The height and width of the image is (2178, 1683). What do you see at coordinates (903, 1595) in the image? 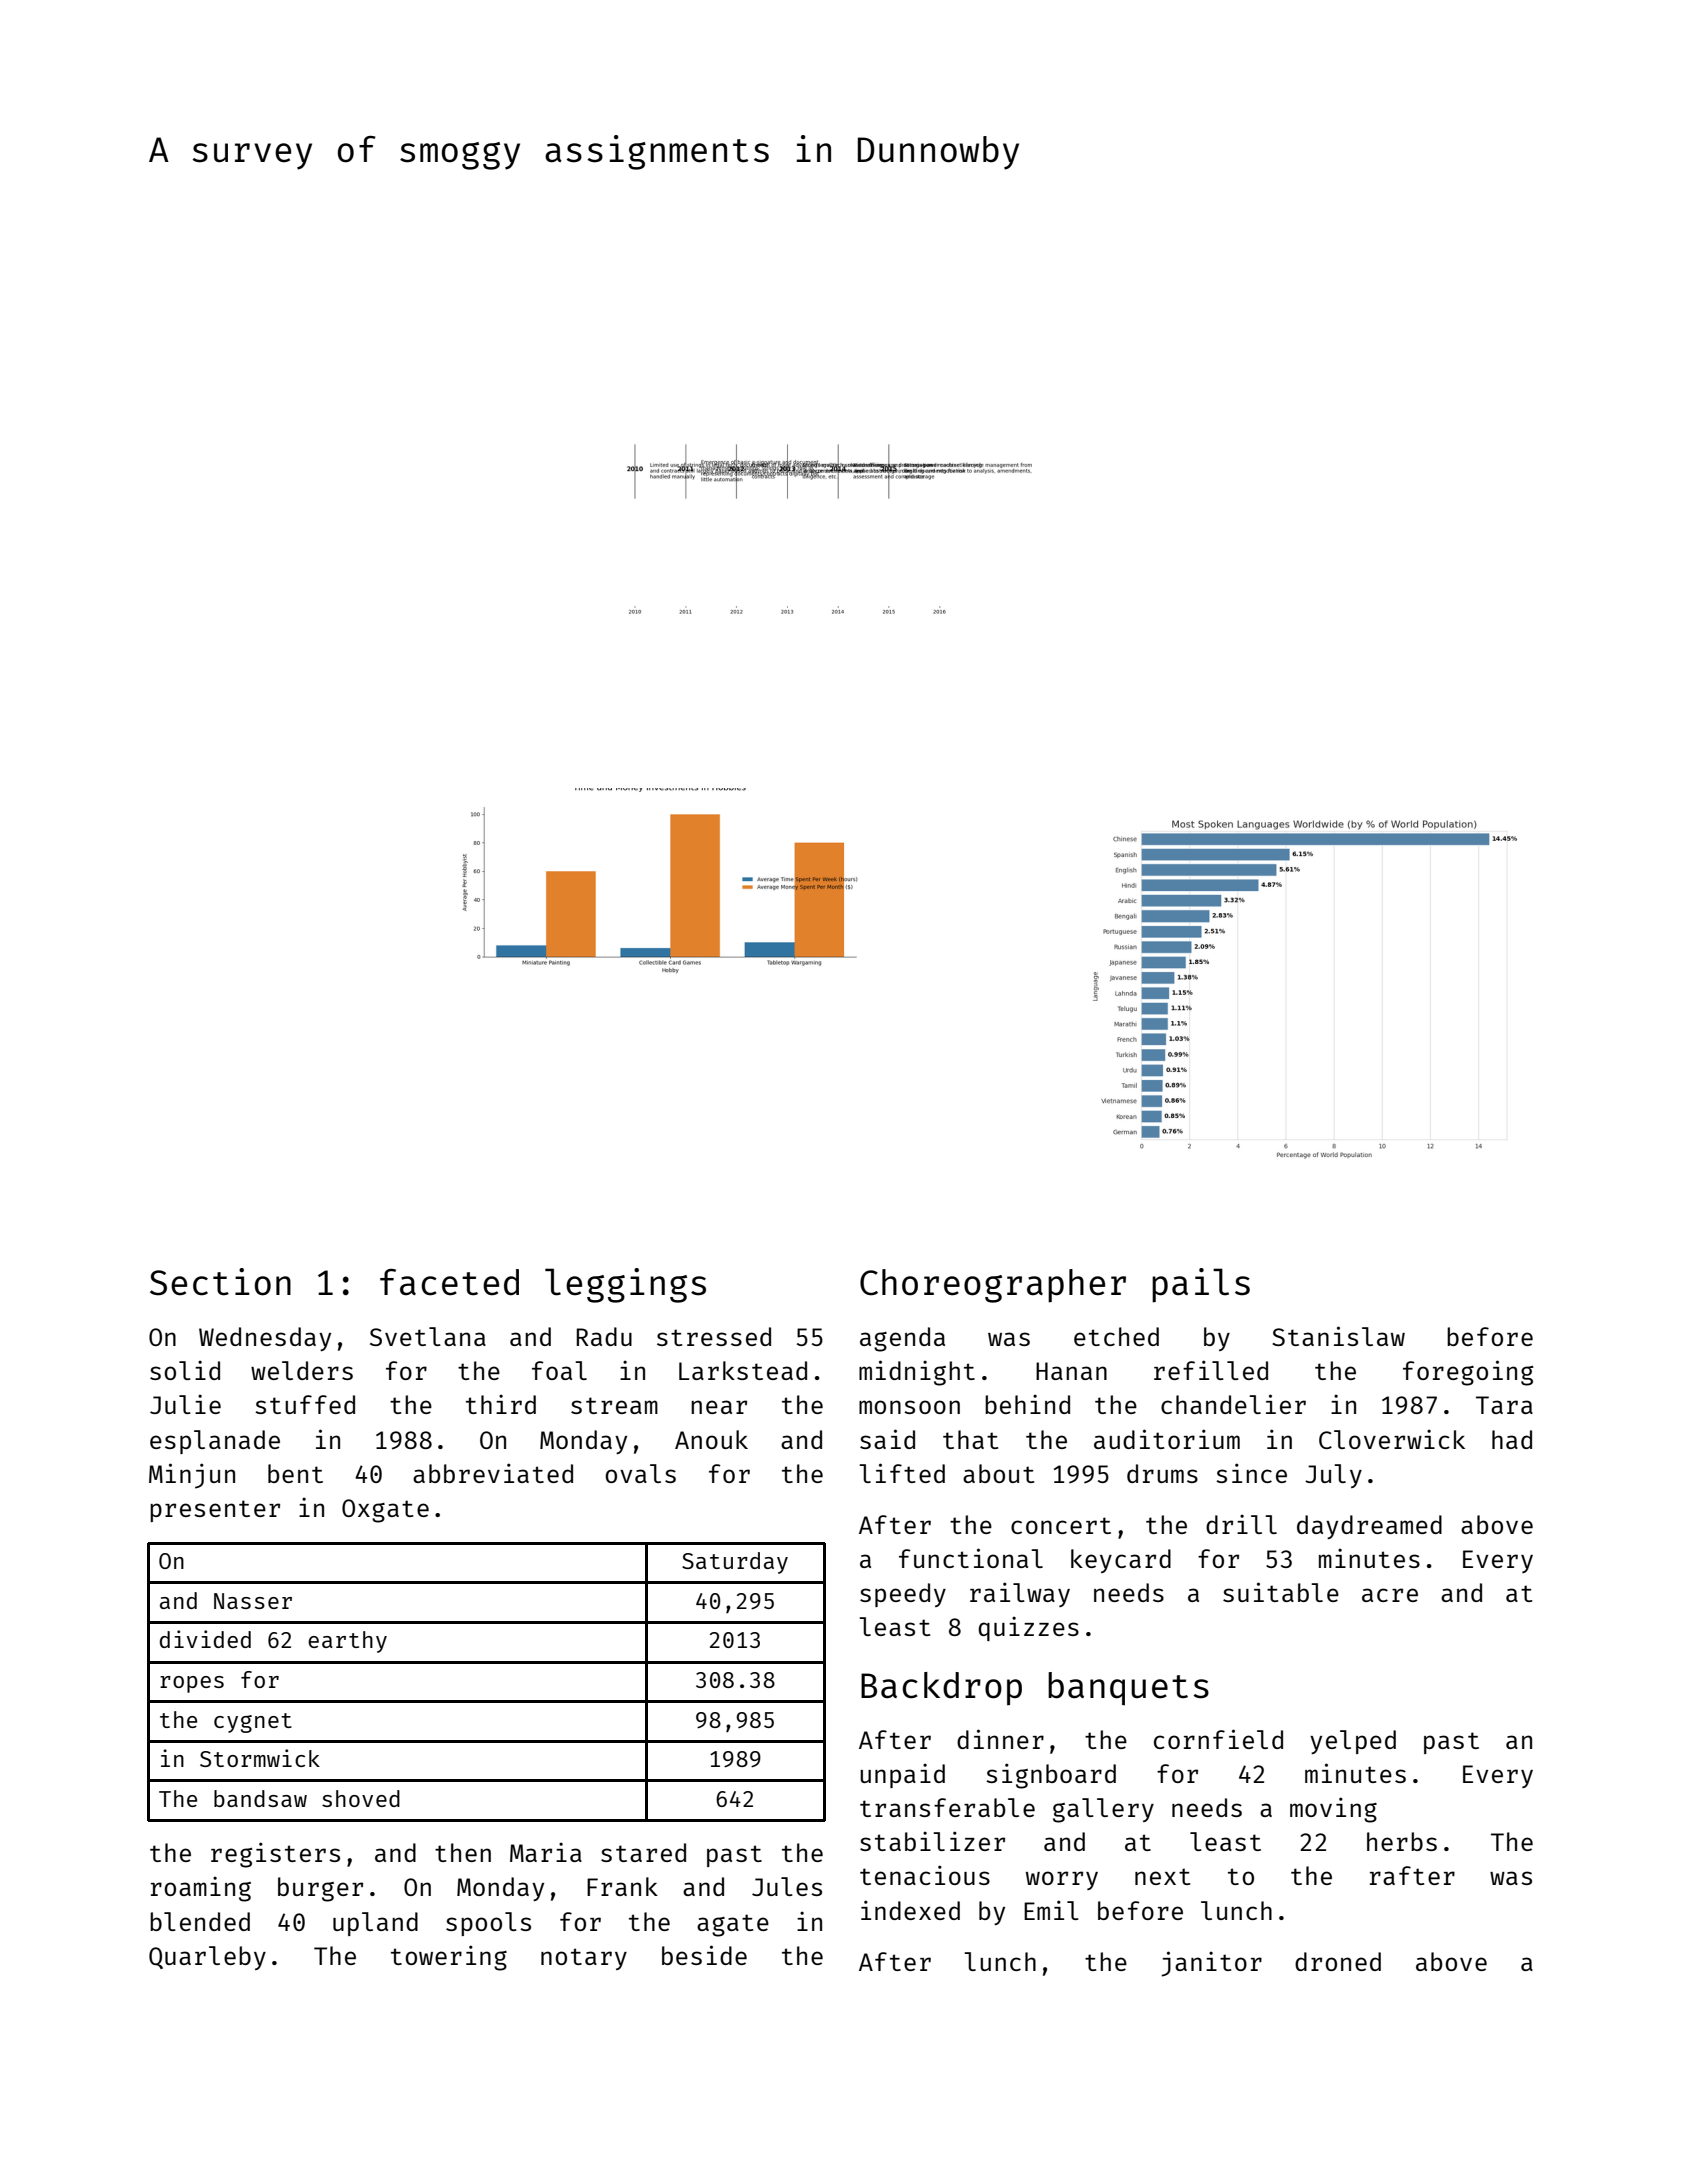
I see `speedy` at bounding box center [903, 1595].
